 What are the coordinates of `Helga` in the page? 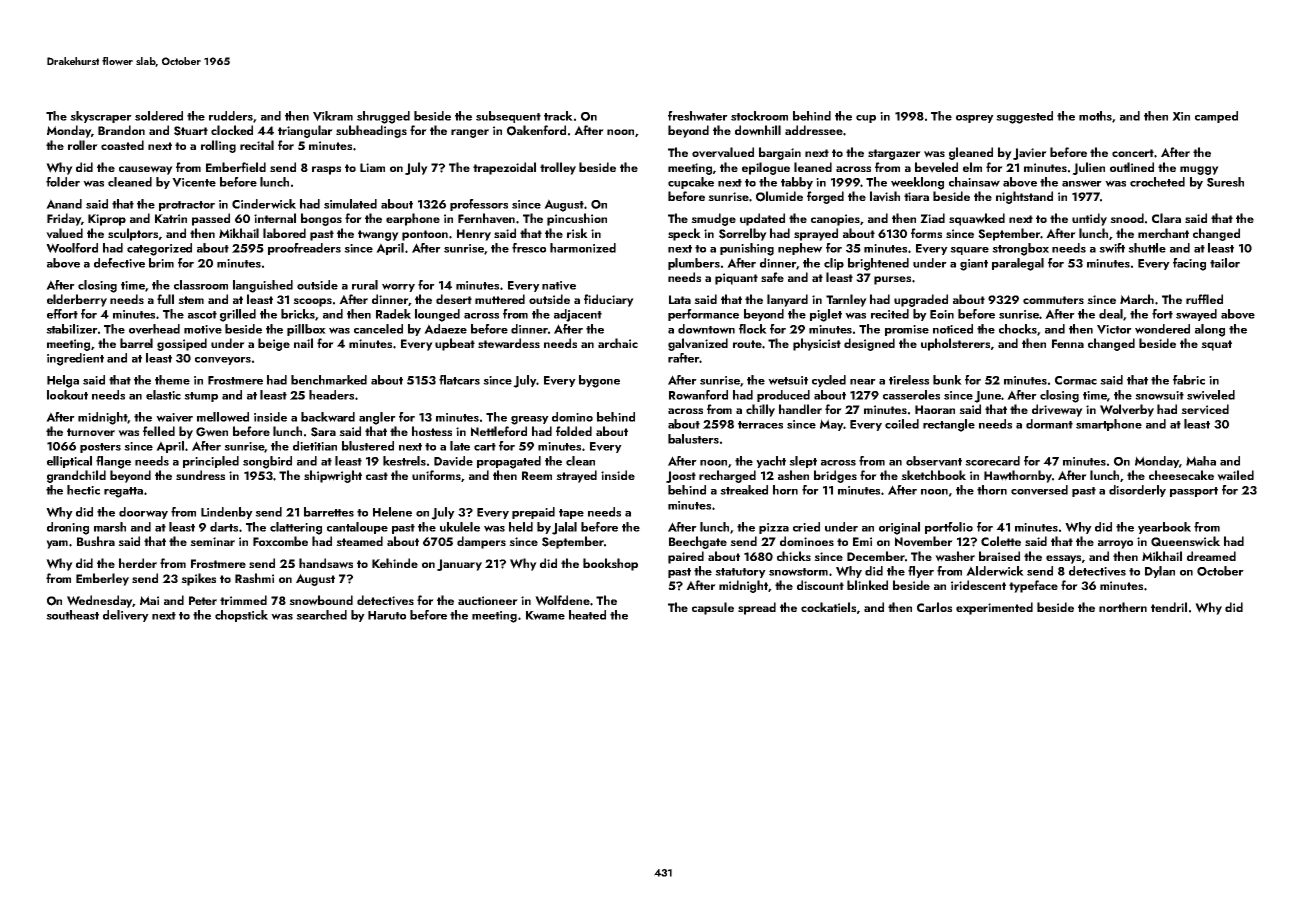 It's located at (63, 381).
